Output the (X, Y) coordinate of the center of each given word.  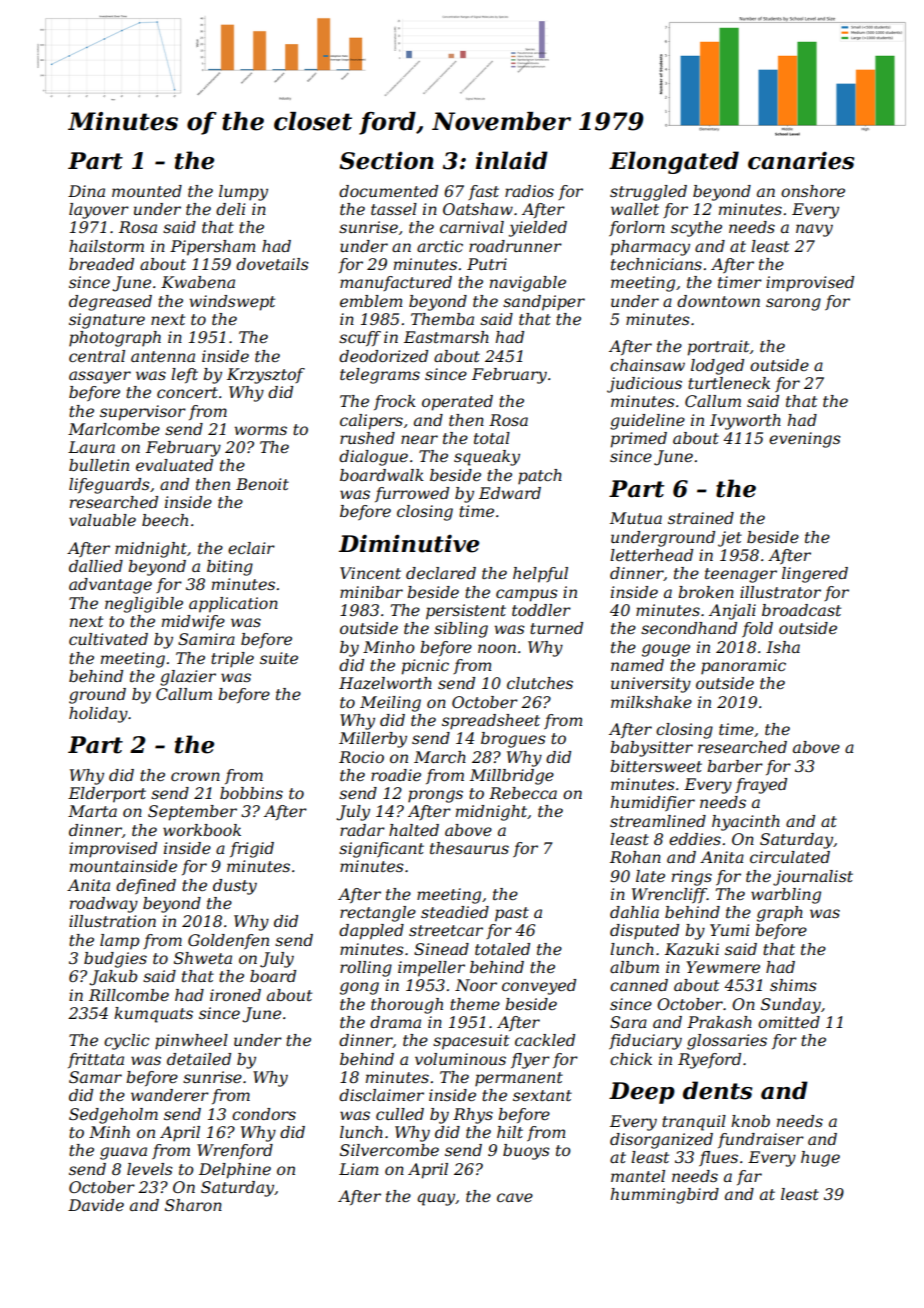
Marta (92, 811)
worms (260, 430)
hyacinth (746, 823)
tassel (394, 209)
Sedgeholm (113, 1116)
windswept (232, 303)
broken (706, 592)
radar (362, 830)
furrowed (412, 494)
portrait (718, 348)
